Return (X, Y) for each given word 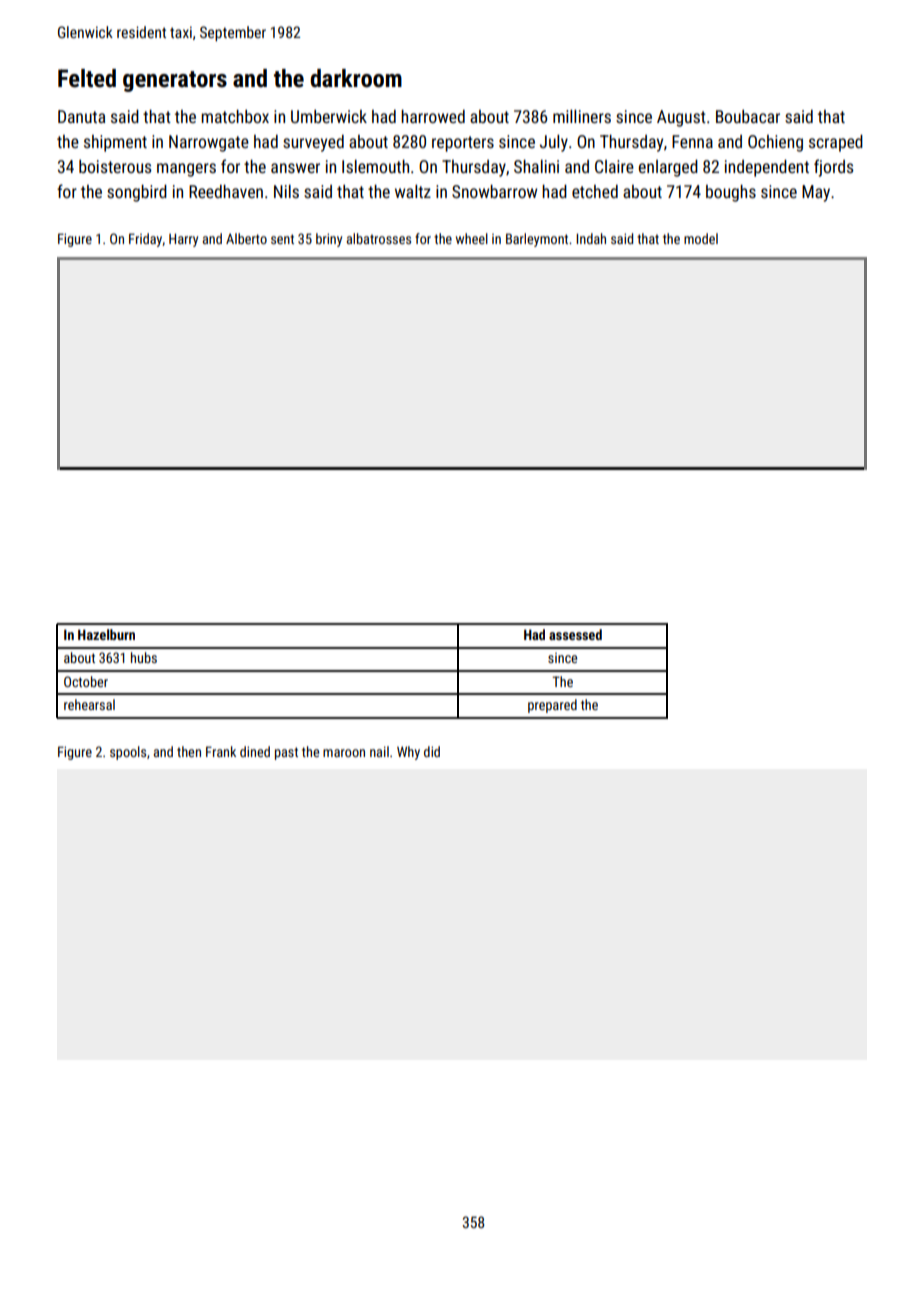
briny (329, 240)
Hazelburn (106, 634)
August (681, 118)
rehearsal (89, 704)
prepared (552, 706)
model (701, 238)
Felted (87, 78)
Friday (145, 240)
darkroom (356, 78)
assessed (575, 634)
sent (282, 239)
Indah (591, 238)
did (432, 751)
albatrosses (379, 238)
